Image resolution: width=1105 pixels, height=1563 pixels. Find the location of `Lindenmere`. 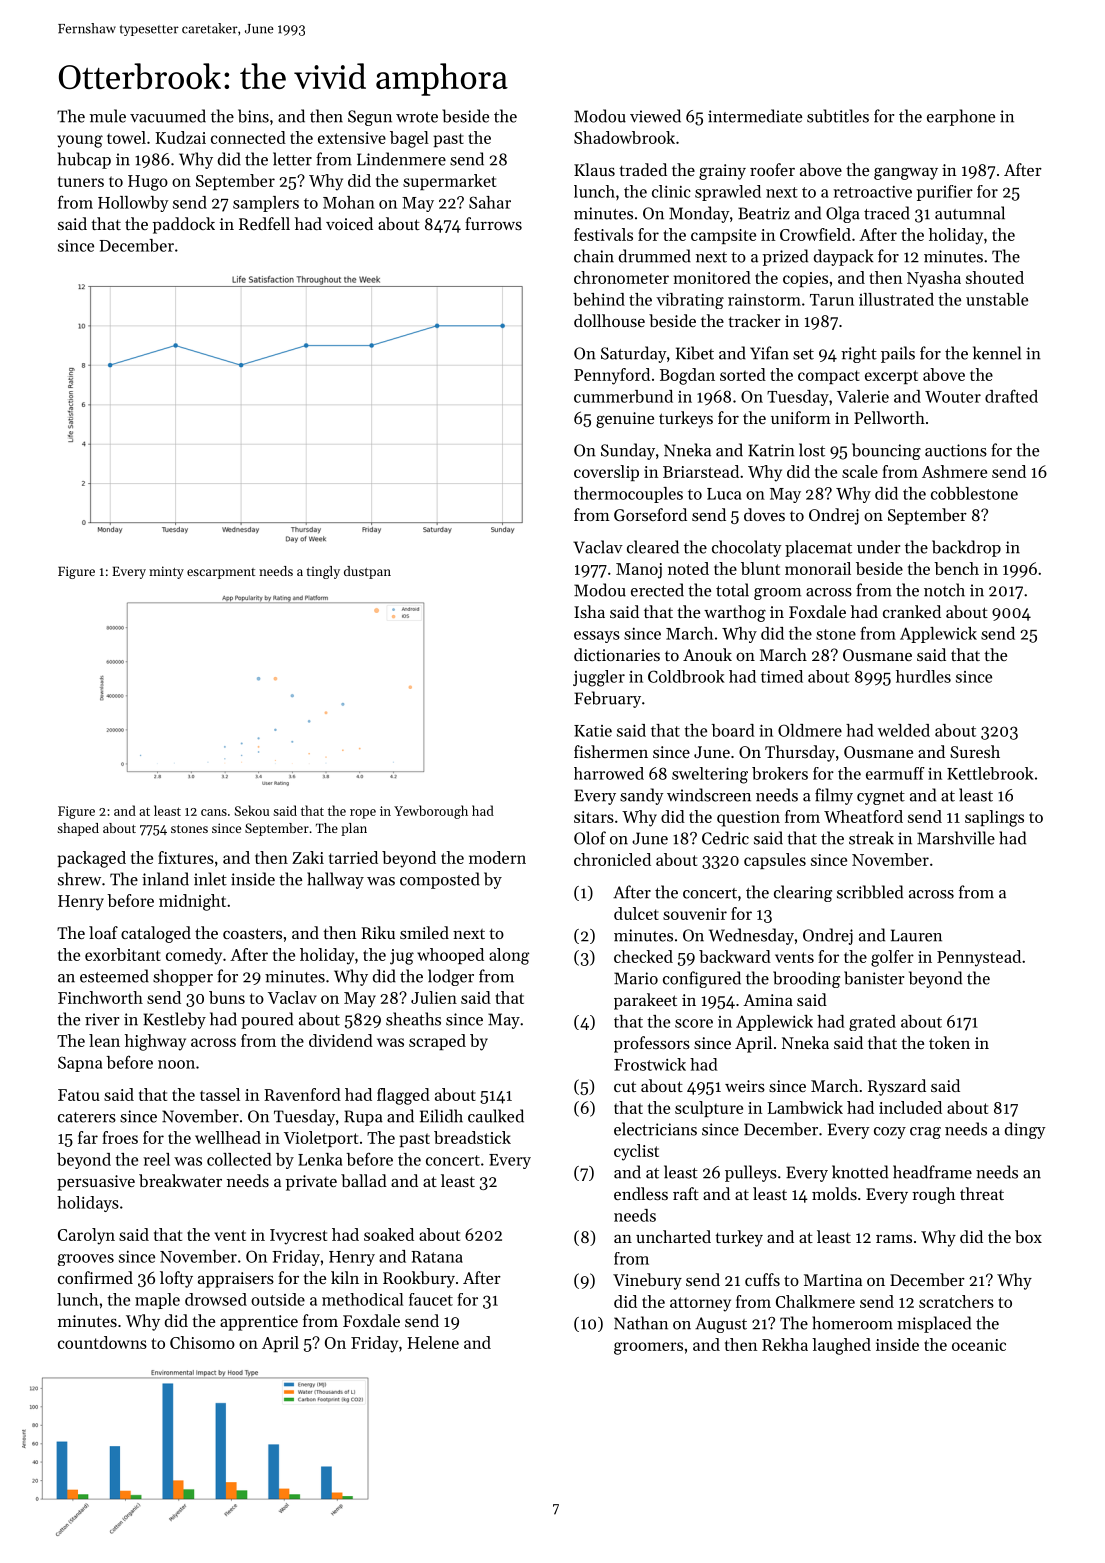

Lindenmere is located at coordinates (401, 159).
